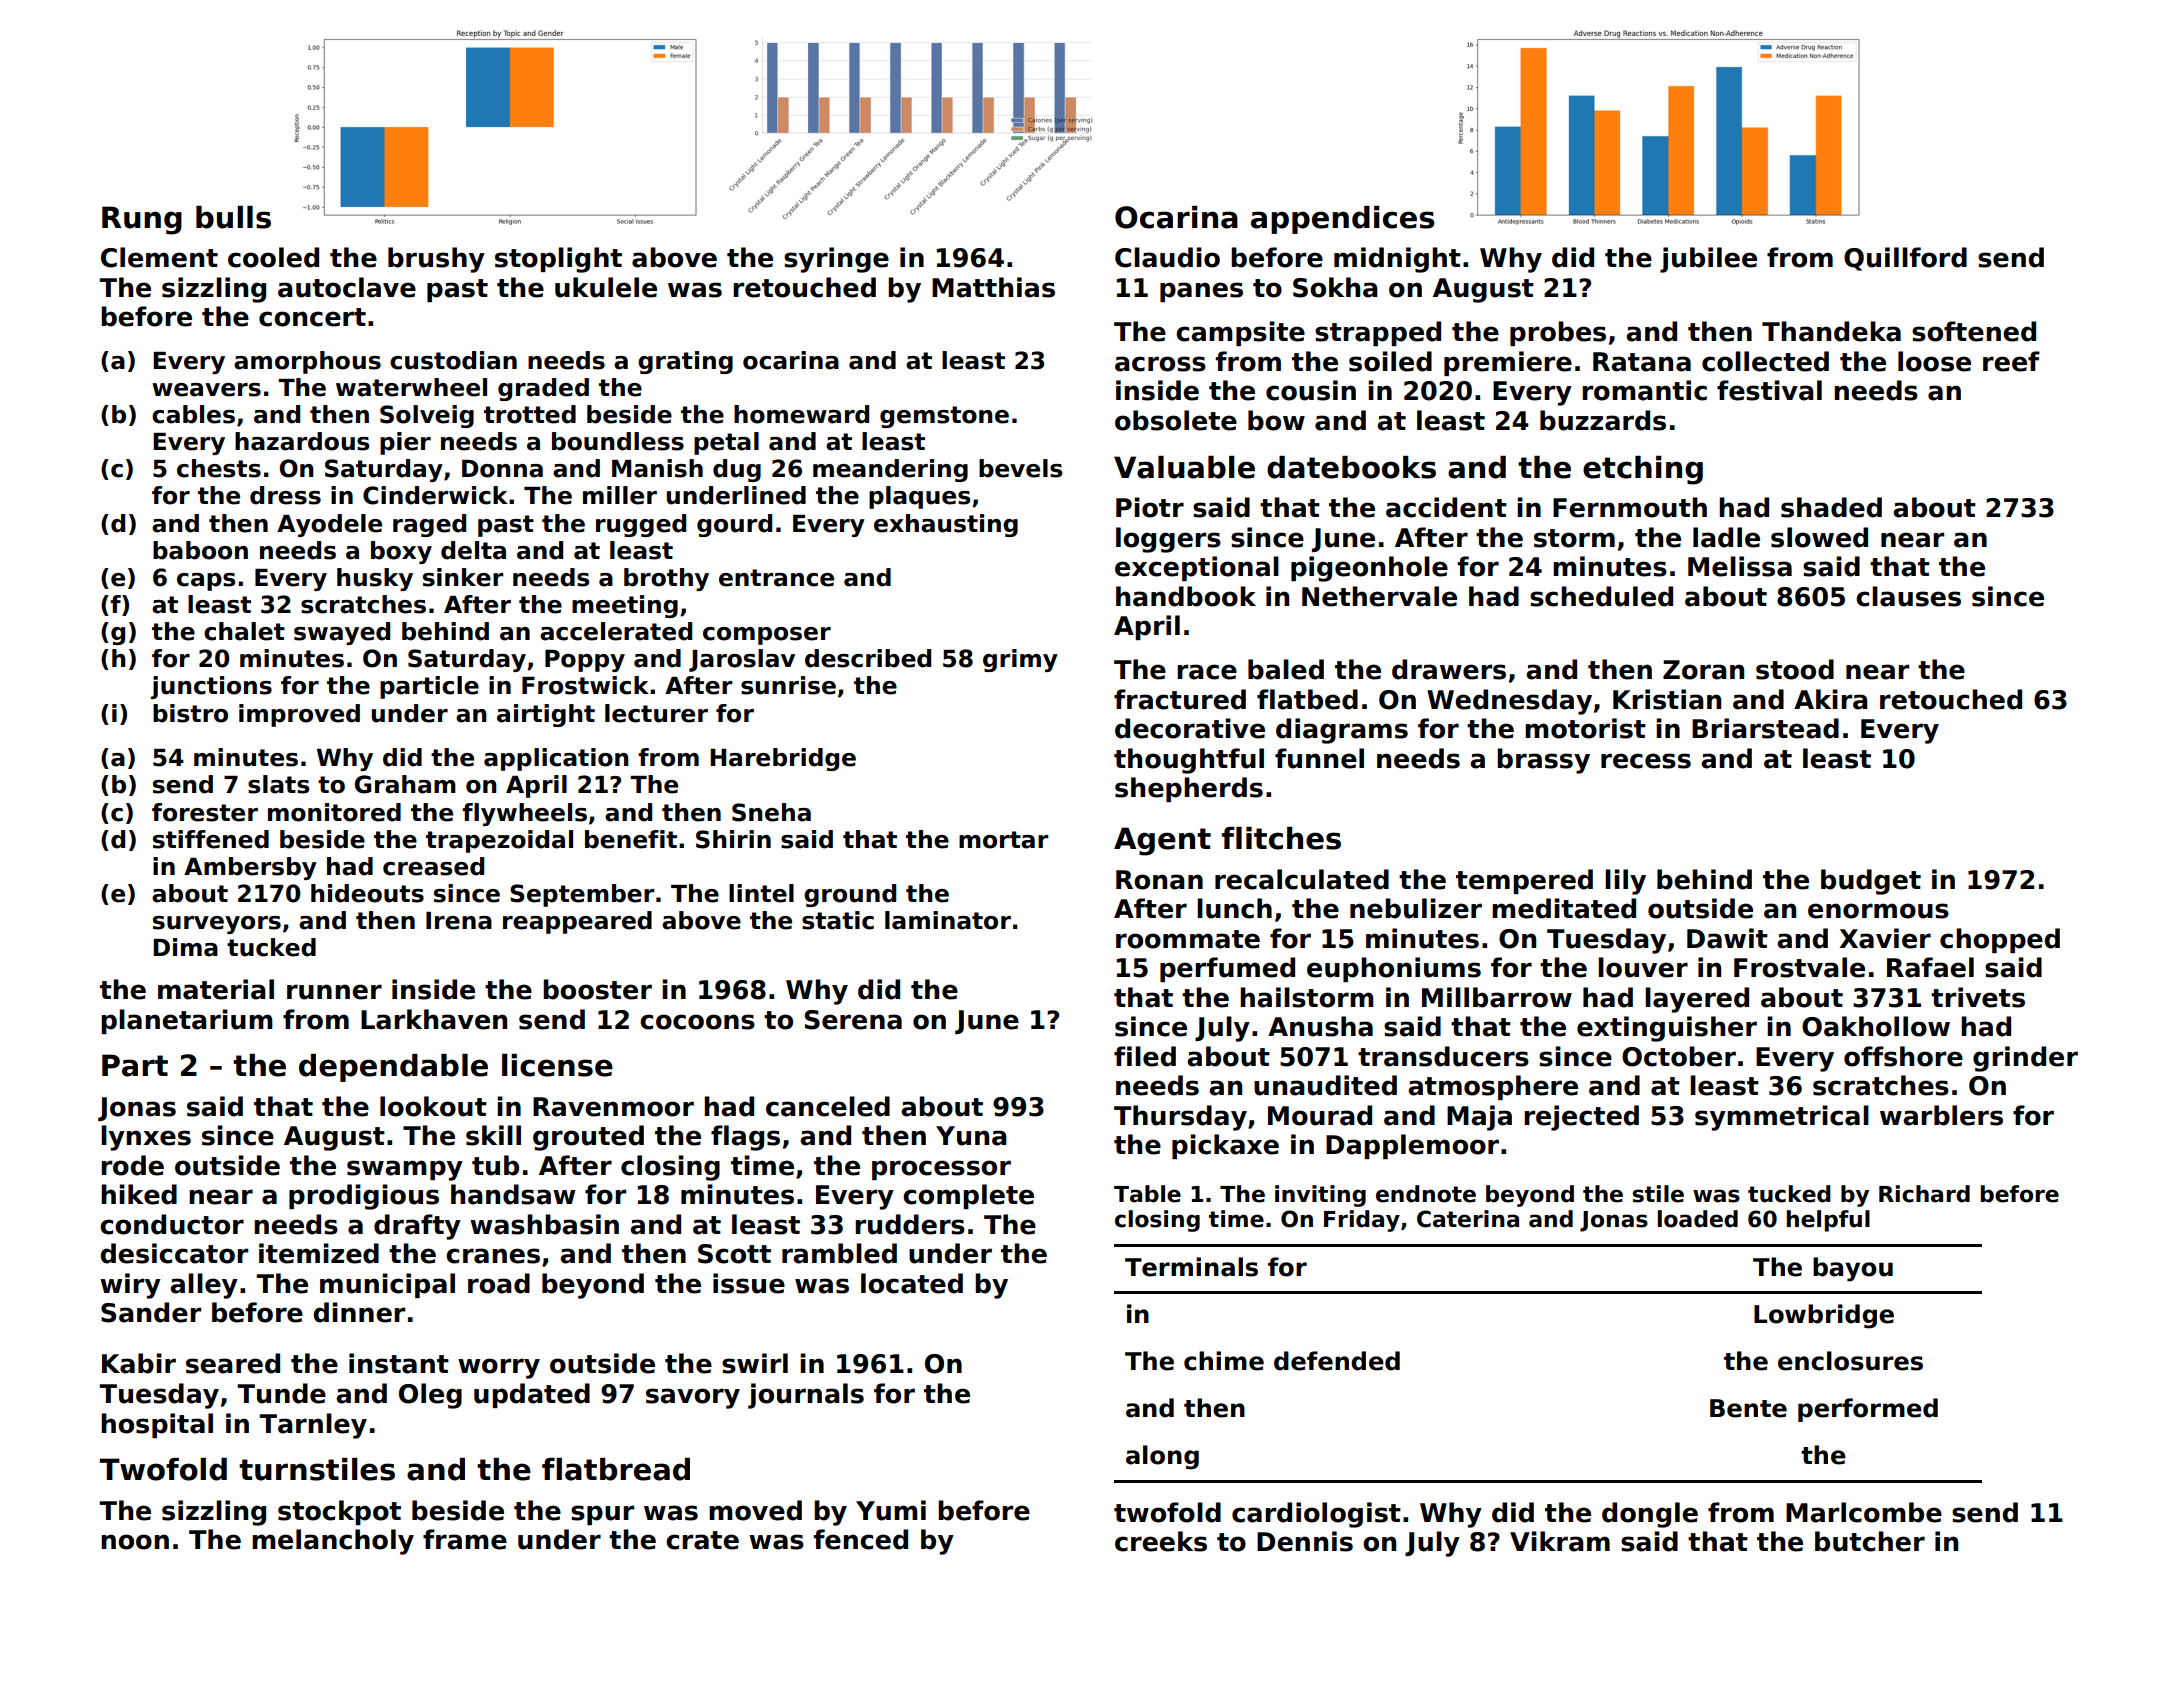 The height and width of the screenshot is (1683, 2178). Describe the element at coordinates (312, 317) in the screenshot. I see `concert` at that location.
